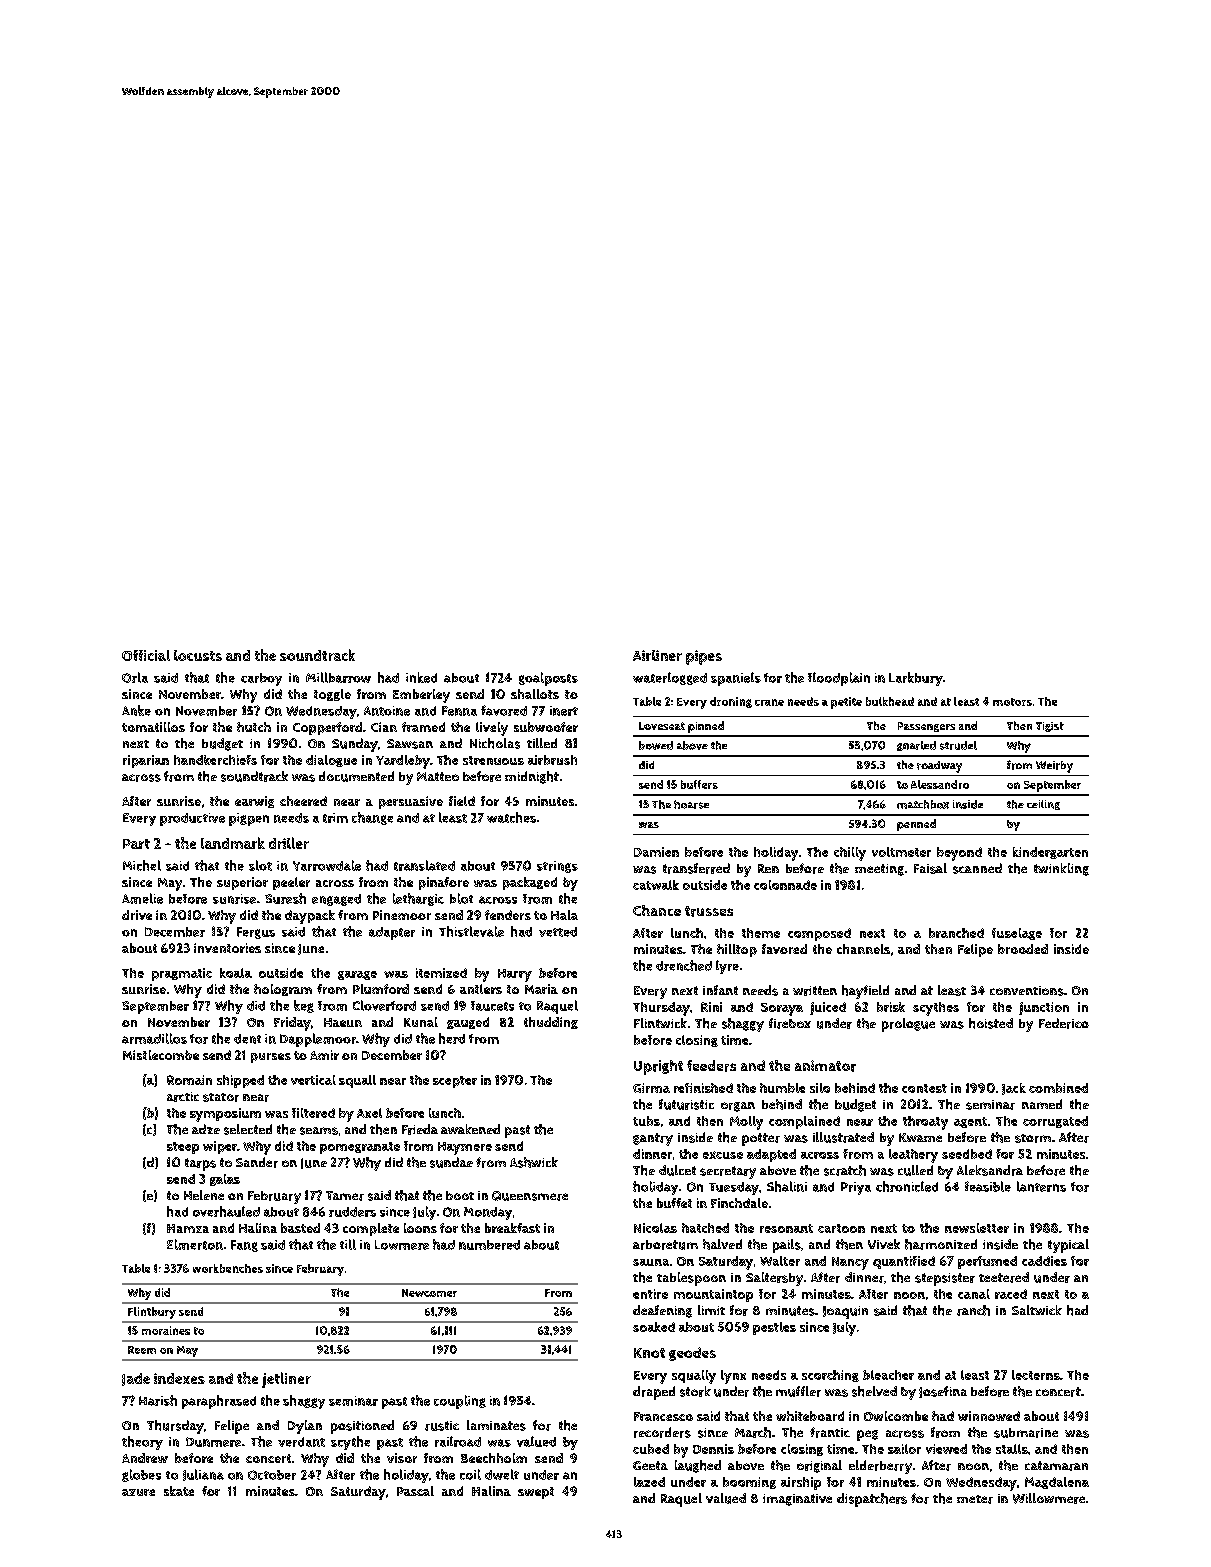 The image size is (1211, 1567). I want to click on superior, so click(242, 883).
